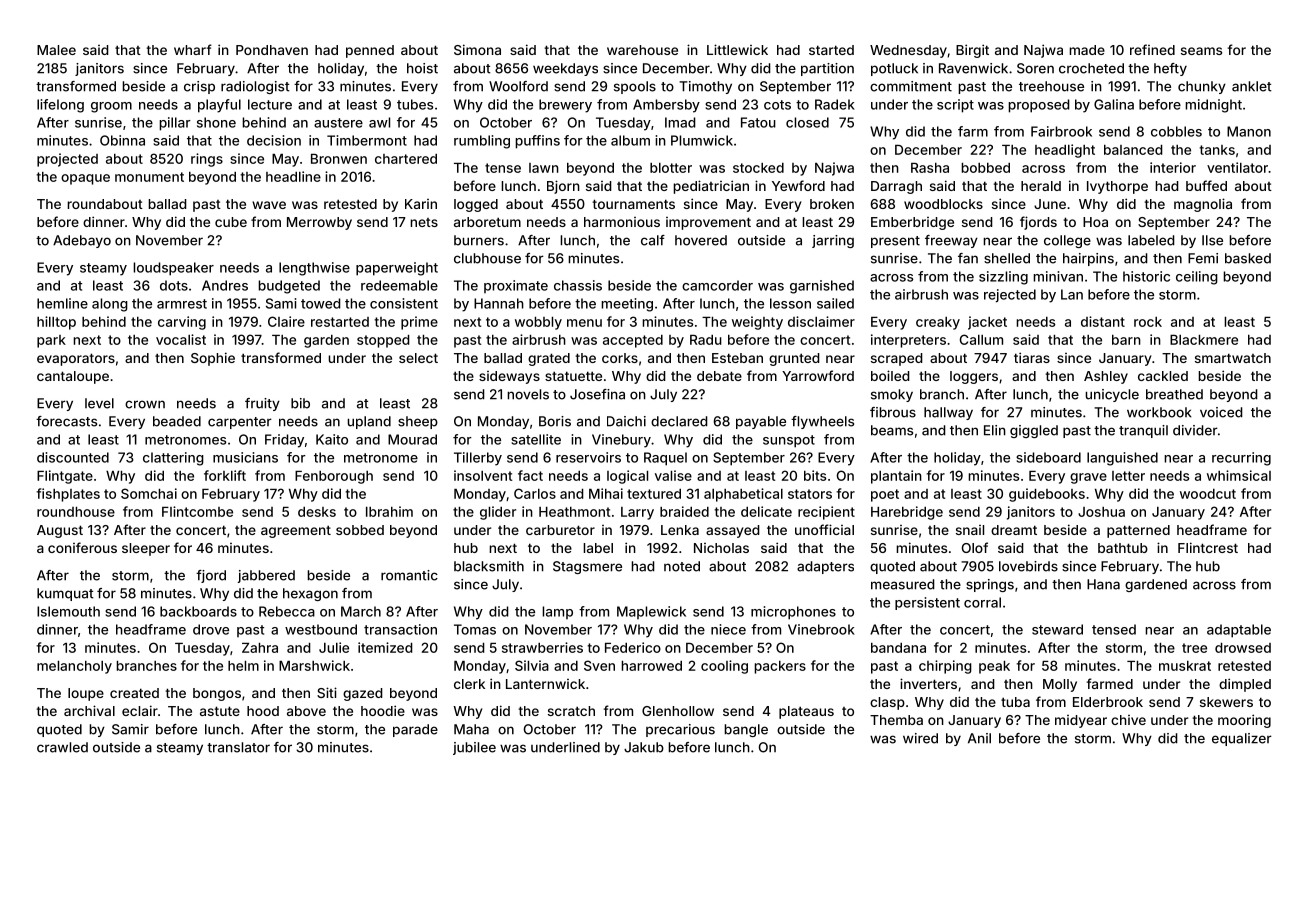  What do you see at coordinates (824, 529) in the screenshot?
I see `unofficial` at bounding box center [824, 529].
